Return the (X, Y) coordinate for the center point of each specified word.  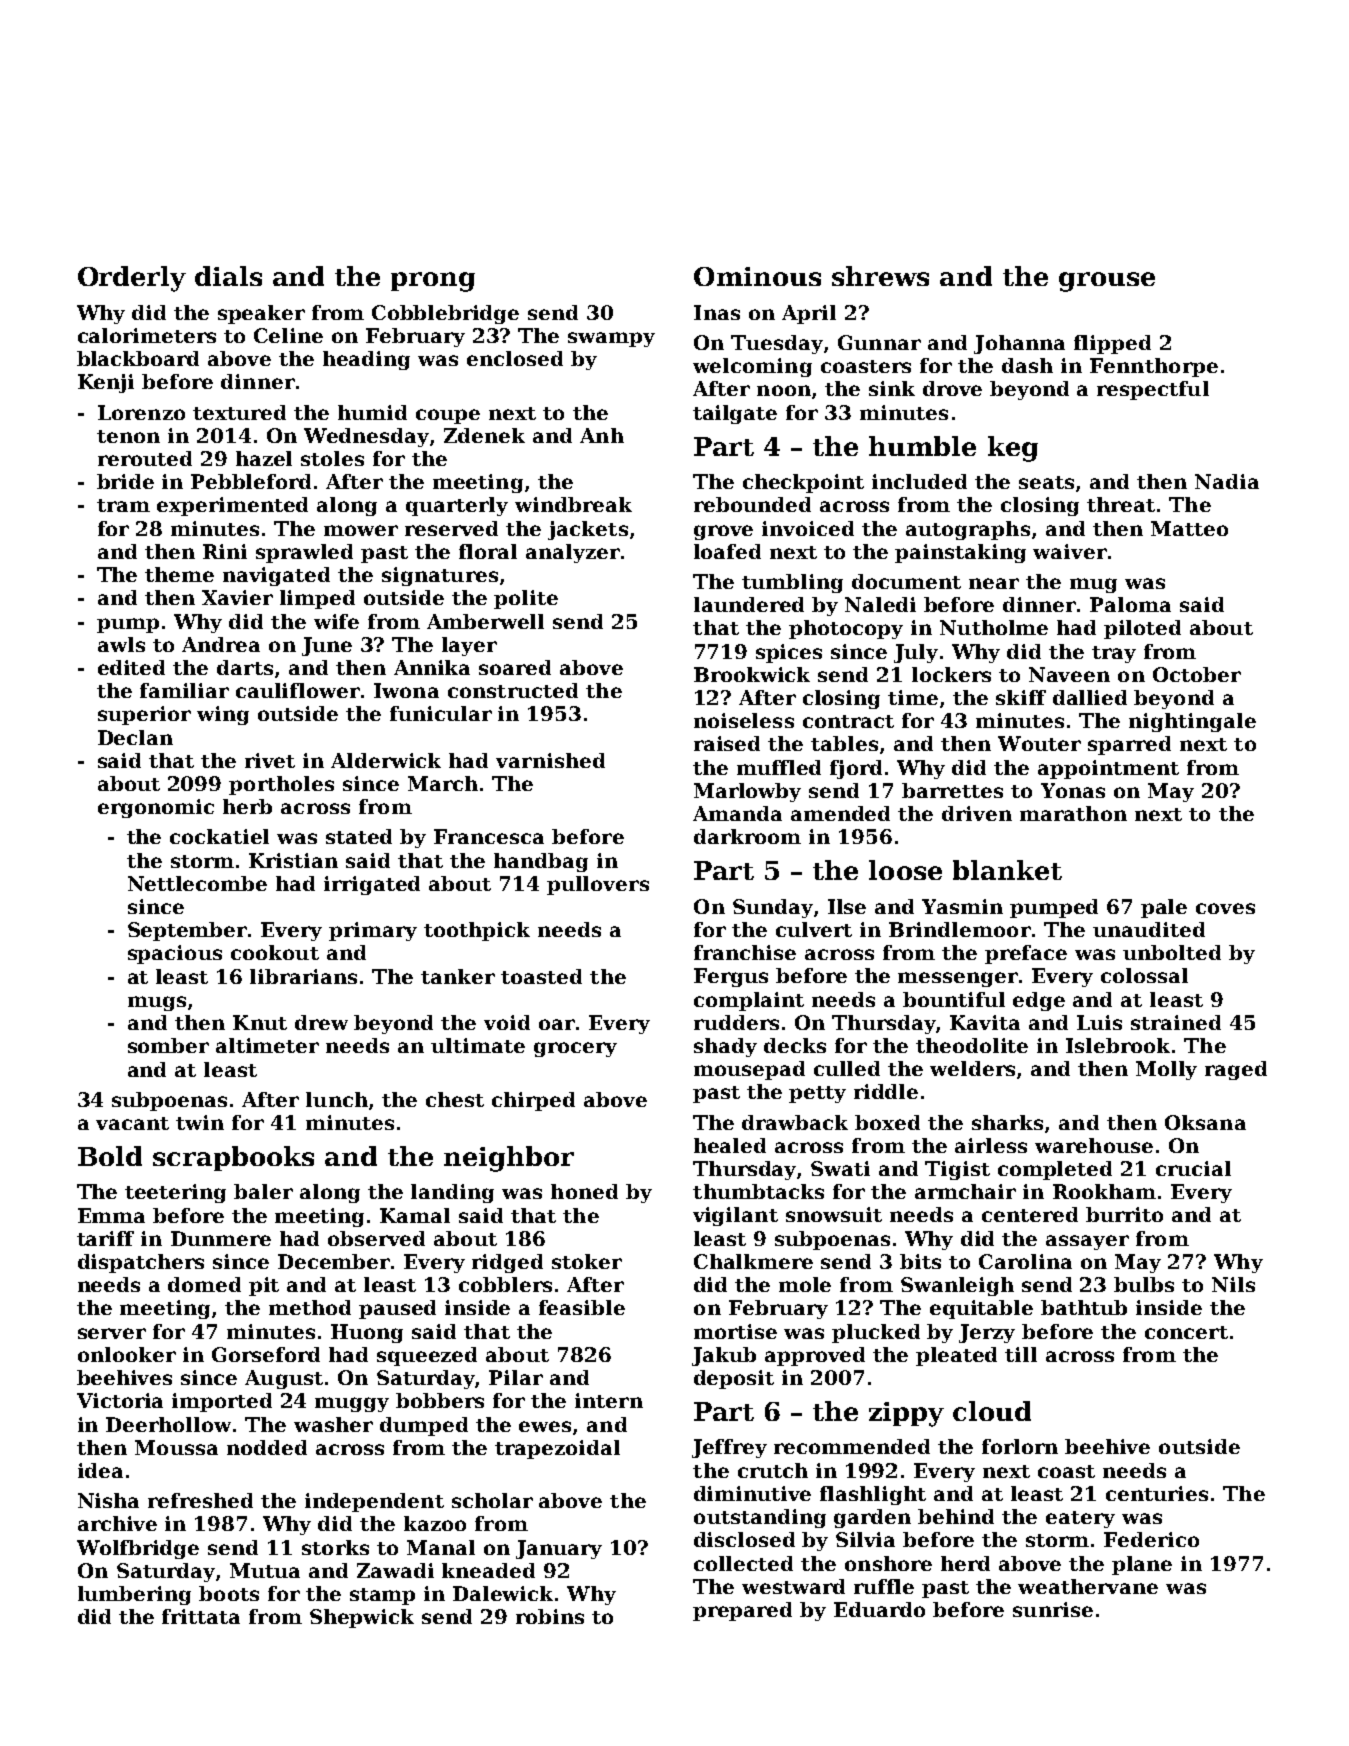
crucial (1193, 1168)
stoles (332, 458)
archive (117, 1523)
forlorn (1020, 1446)
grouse (1107, 282)
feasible (582, 1307)
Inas (717, 312)
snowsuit (834, 1214)
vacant (132, 1123)
